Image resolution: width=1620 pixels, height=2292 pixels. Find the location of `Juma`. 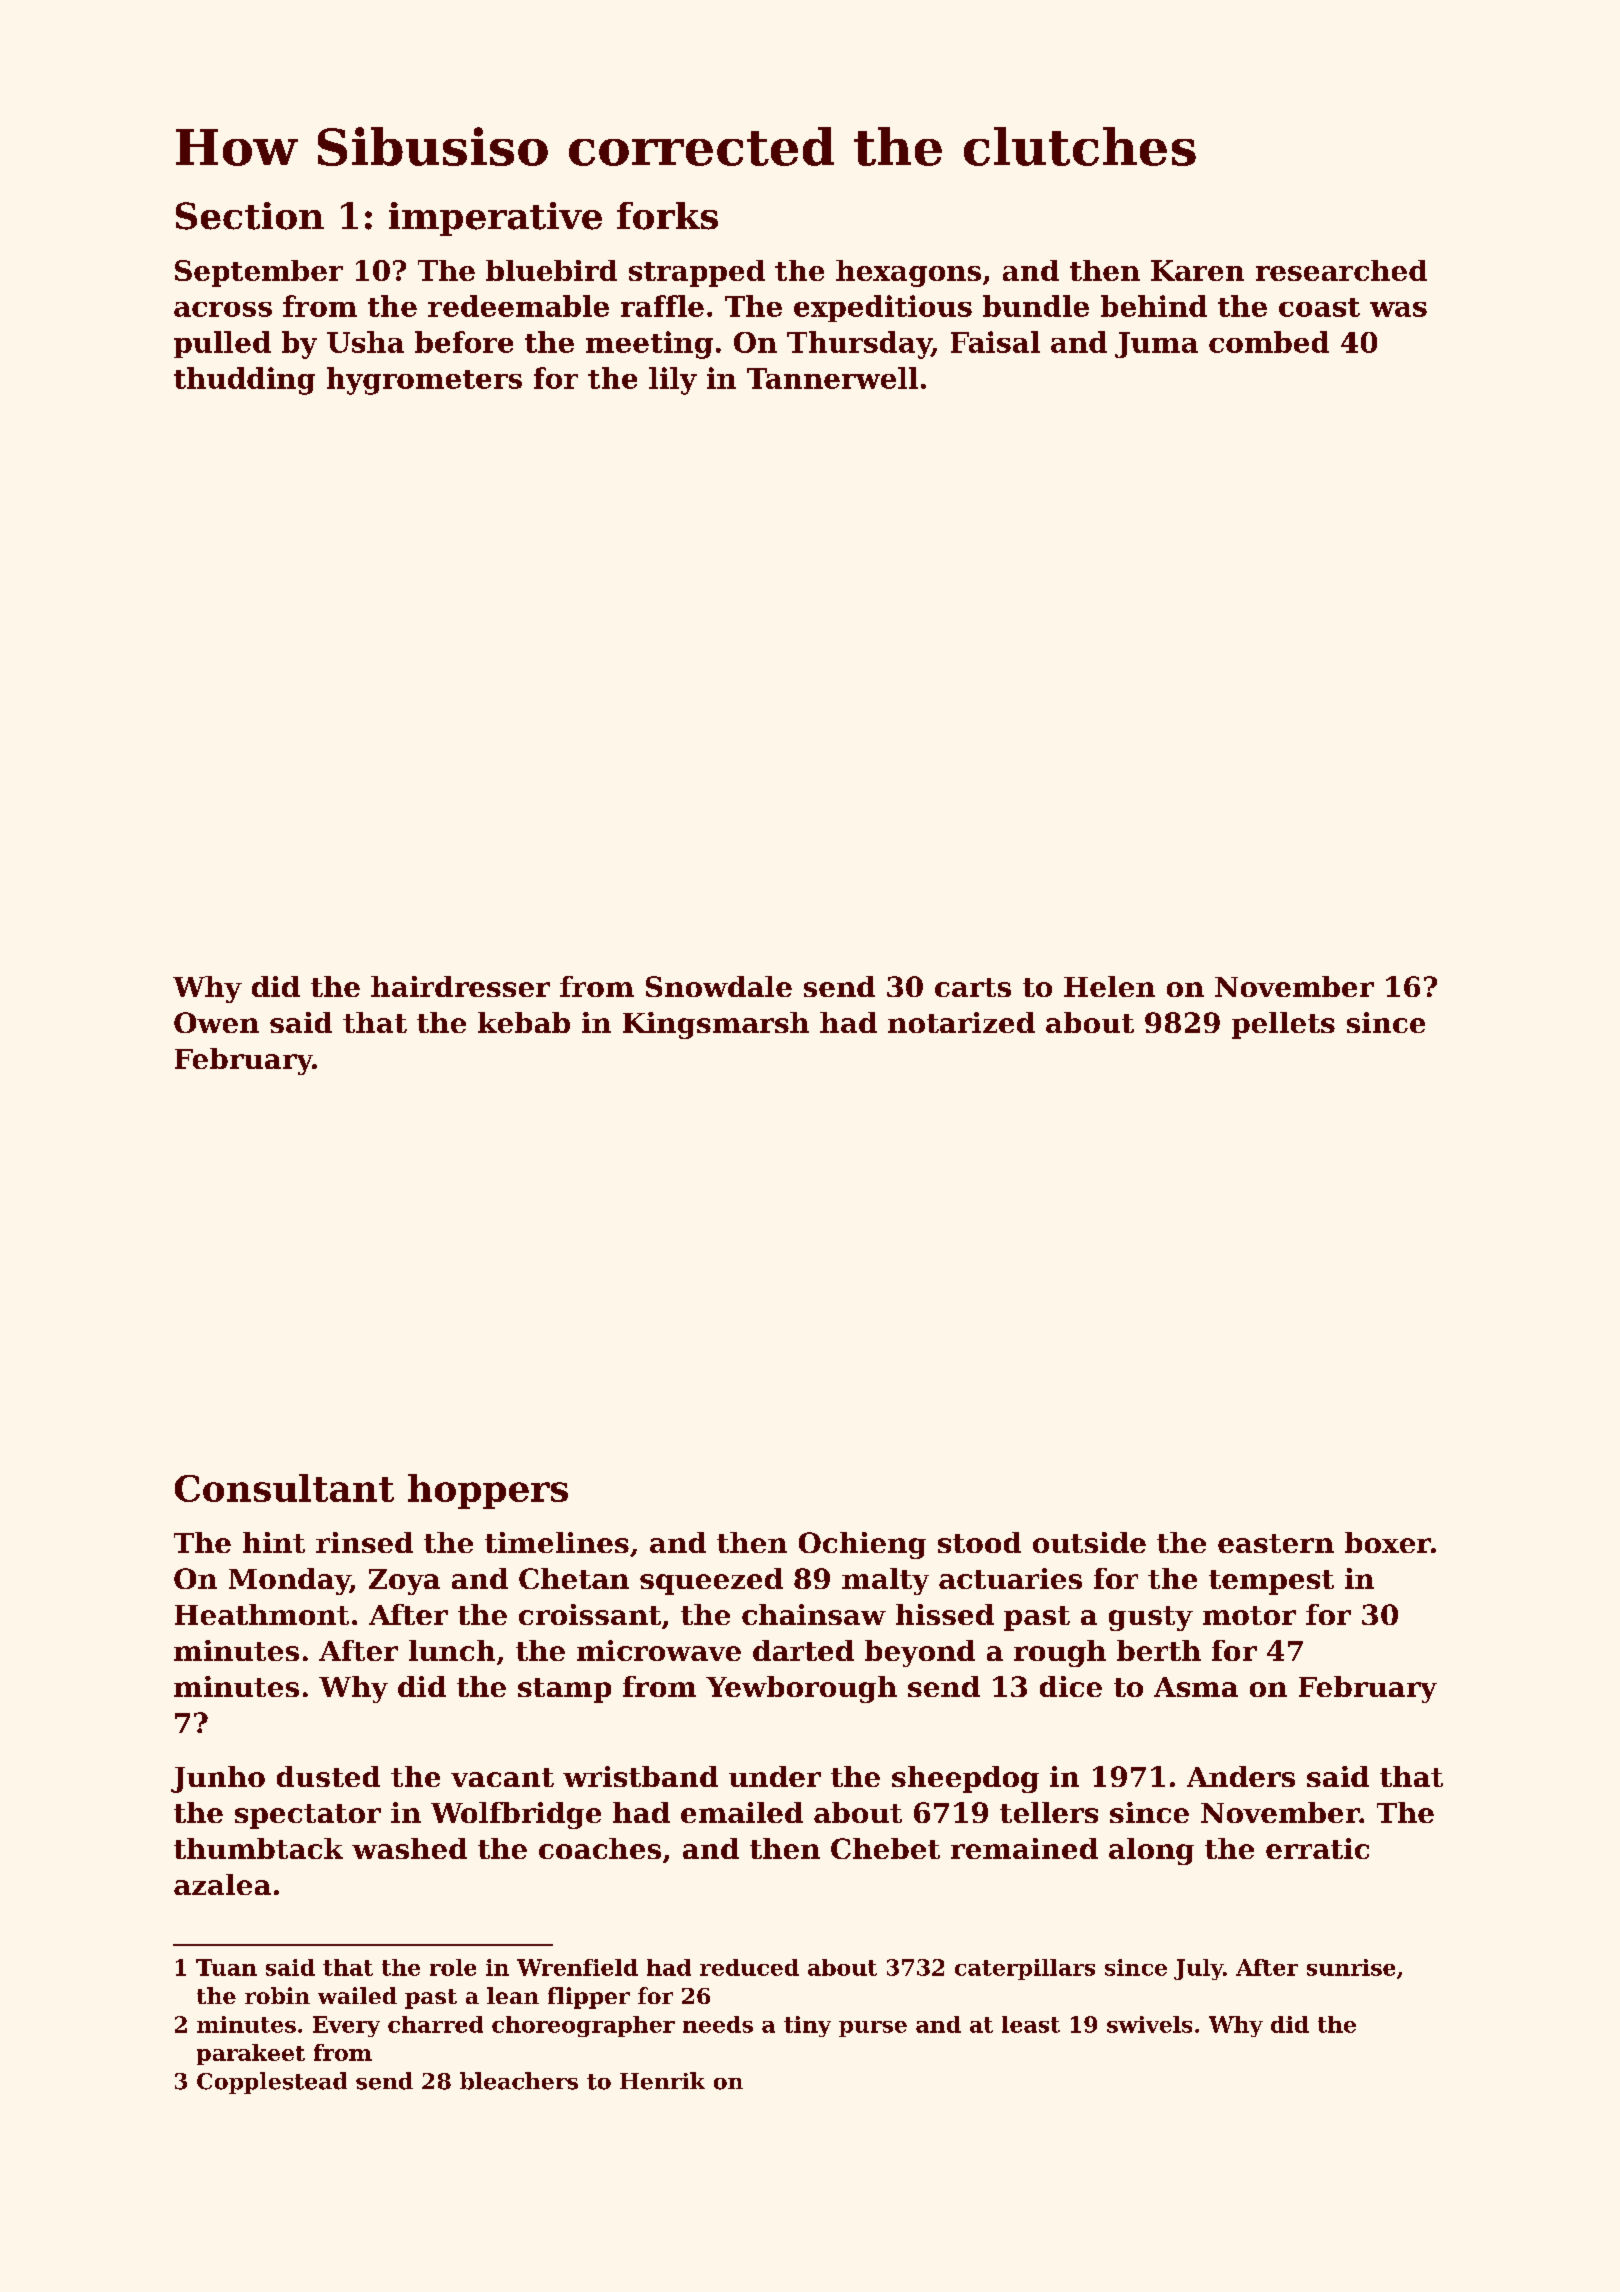

Juma is located at coordinates (1156, 345).
